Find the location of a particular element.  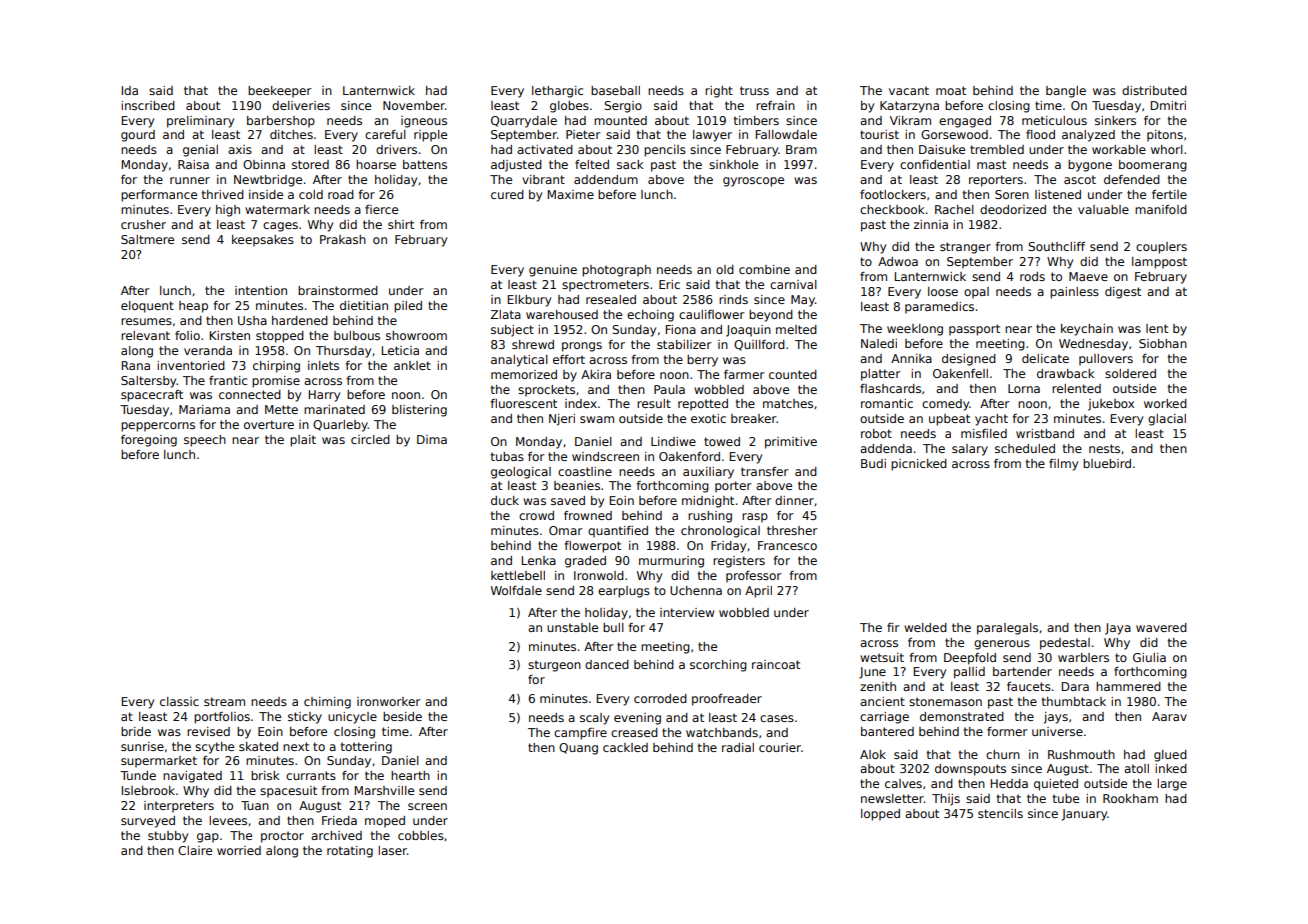

Rana is located at coordinates (136, 365).
